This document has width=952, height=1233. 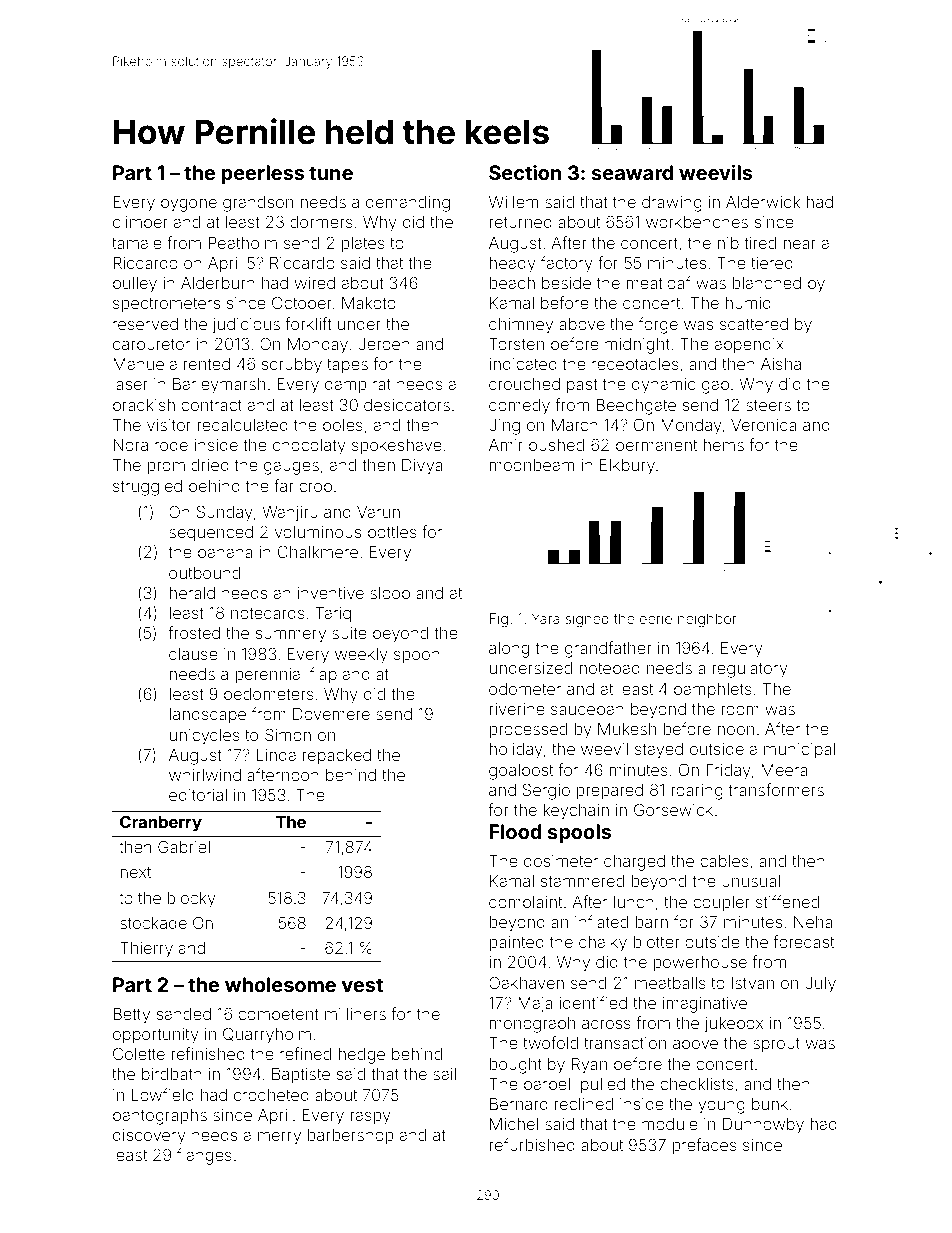 I want to click on discovery, so click(x=149, y=1137).
